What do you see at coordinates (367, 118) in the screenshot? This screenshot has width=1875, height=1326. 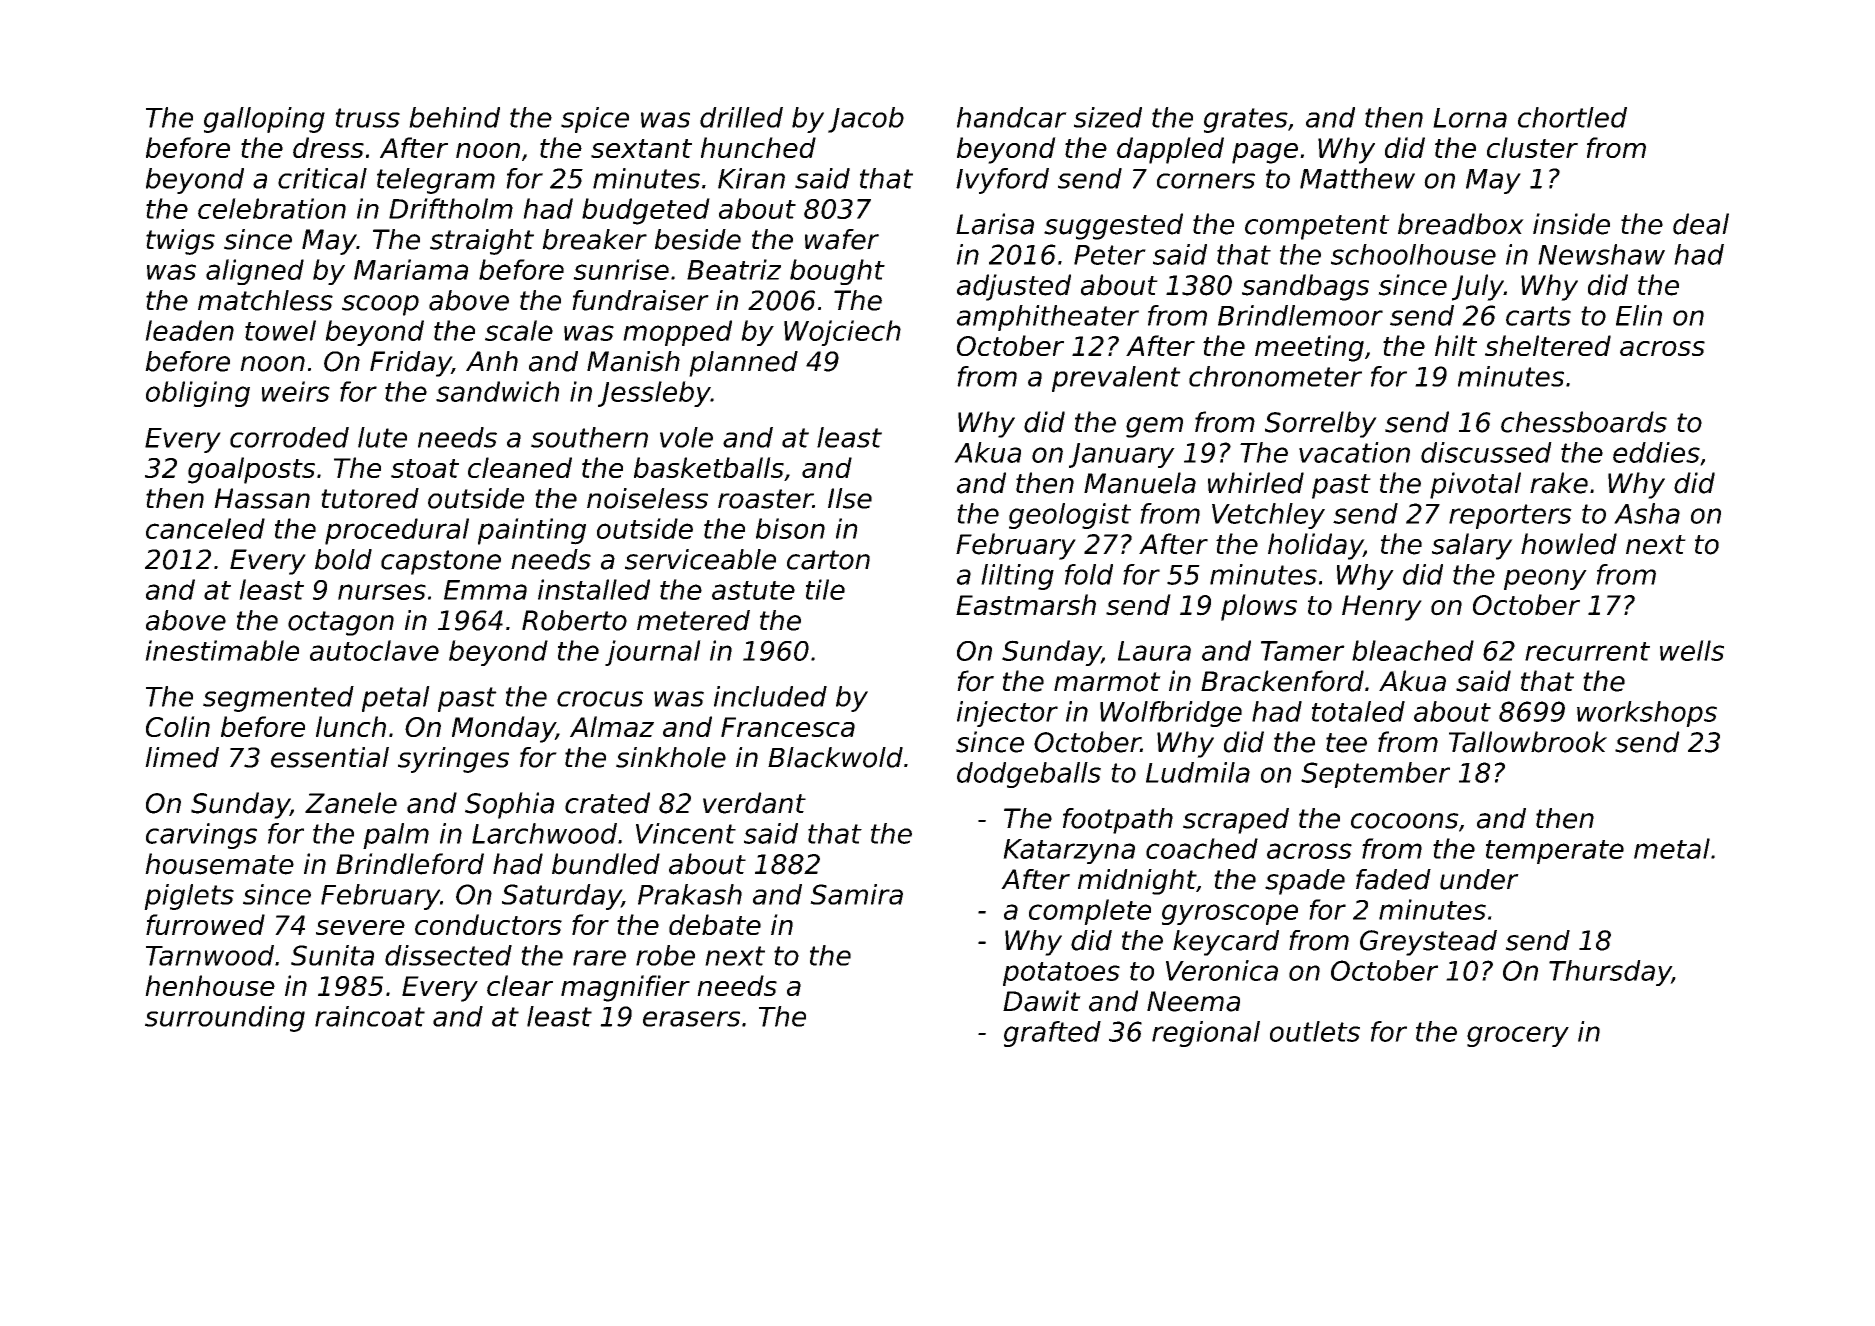 I see `truss` at bounding box center [367, 118].
